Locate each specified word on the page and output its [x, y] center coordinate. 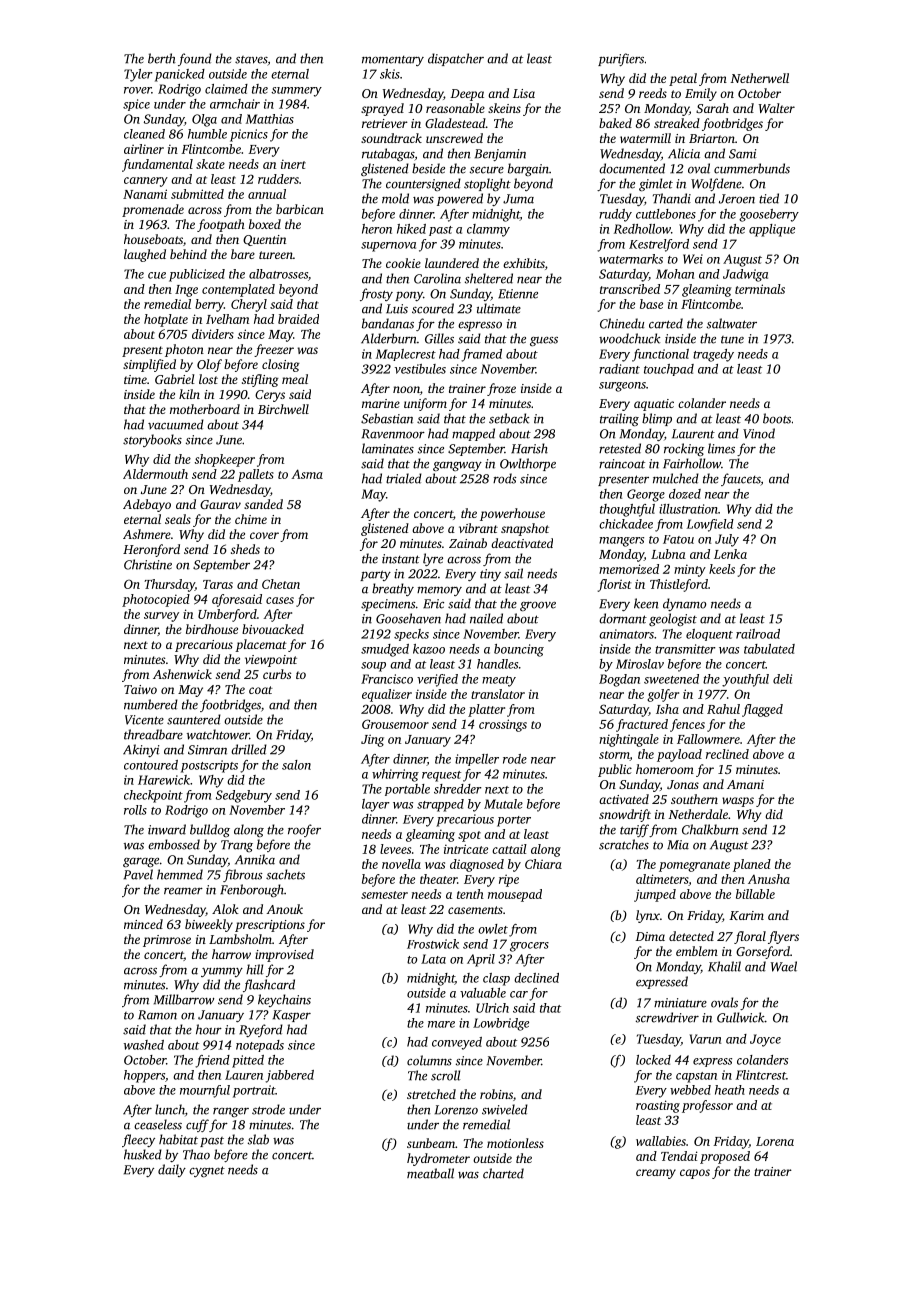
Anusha [769, 879]
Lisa [524, 93]
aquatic [654, 405]
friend [212, 1061]
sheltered [489, 278]
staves [251, 60]
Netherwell [760, 78]
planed [752, 865]
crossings [503, 725]
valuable [483, 993]
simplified [149, 365]
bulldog [210, 830]
